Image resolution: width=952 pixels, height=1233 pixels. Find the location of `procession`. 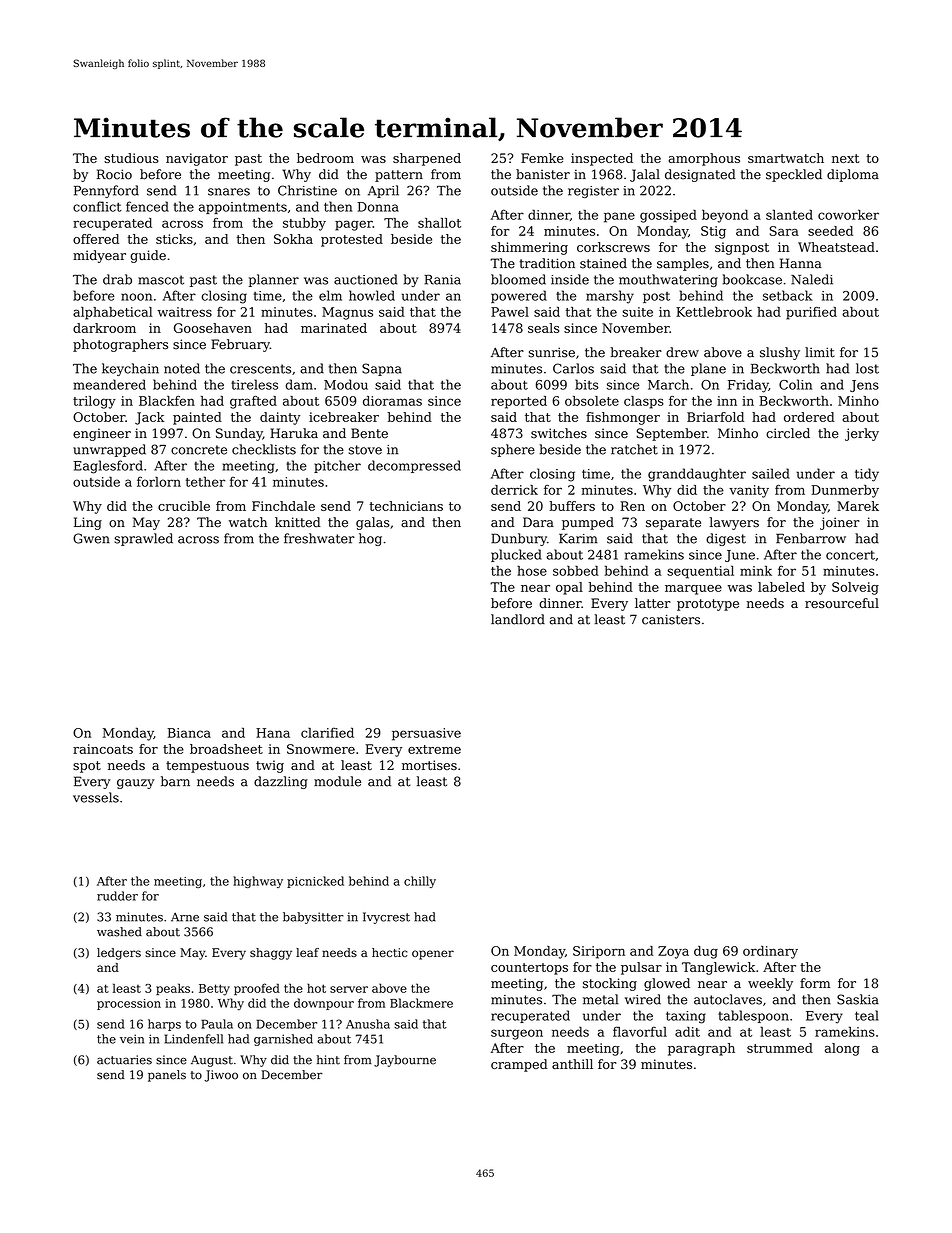

procession is located at coordinates (129, 1004).
